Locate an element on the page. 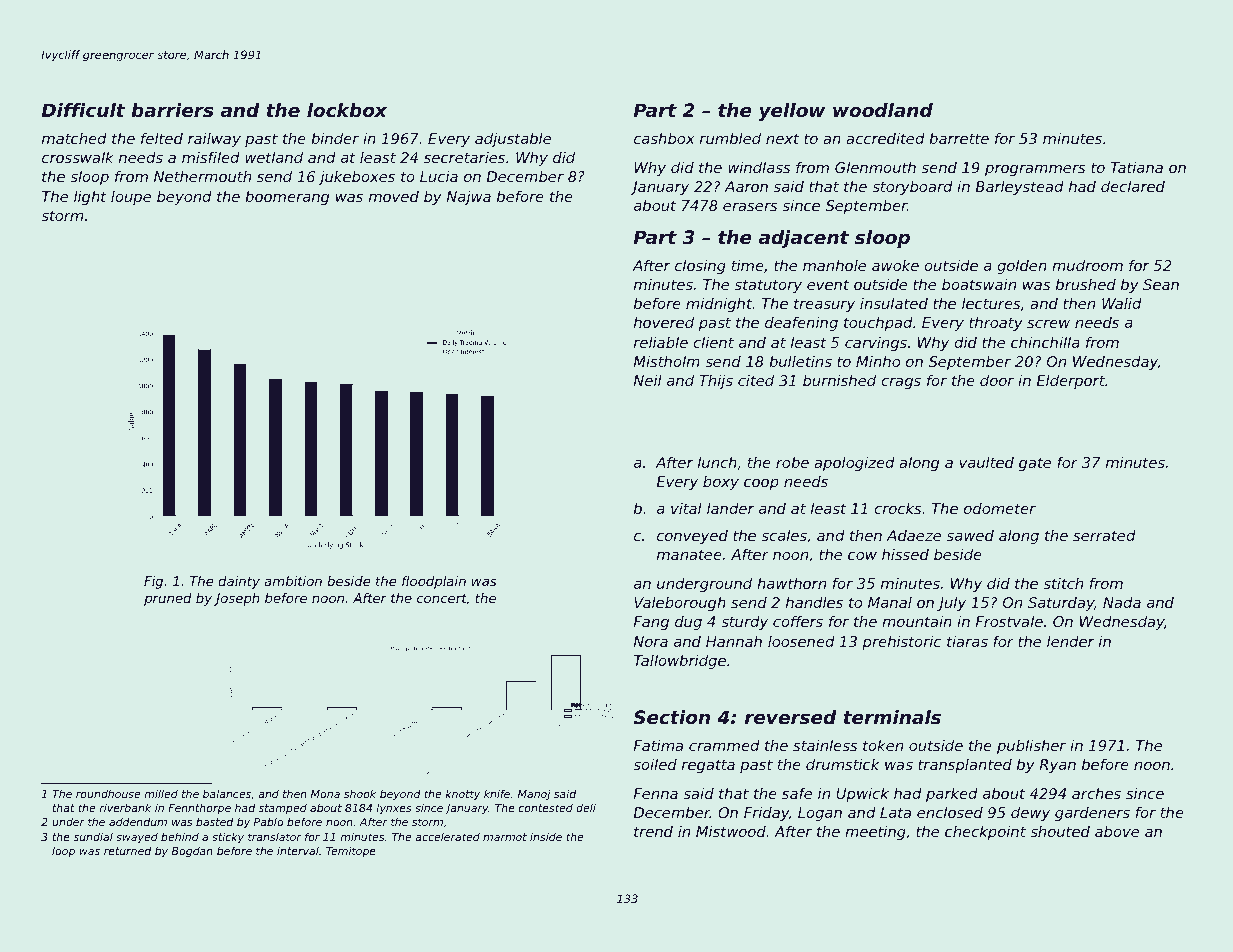 The height and width of the page is (952, 1233). above is located at coordinates (1117, 831).
